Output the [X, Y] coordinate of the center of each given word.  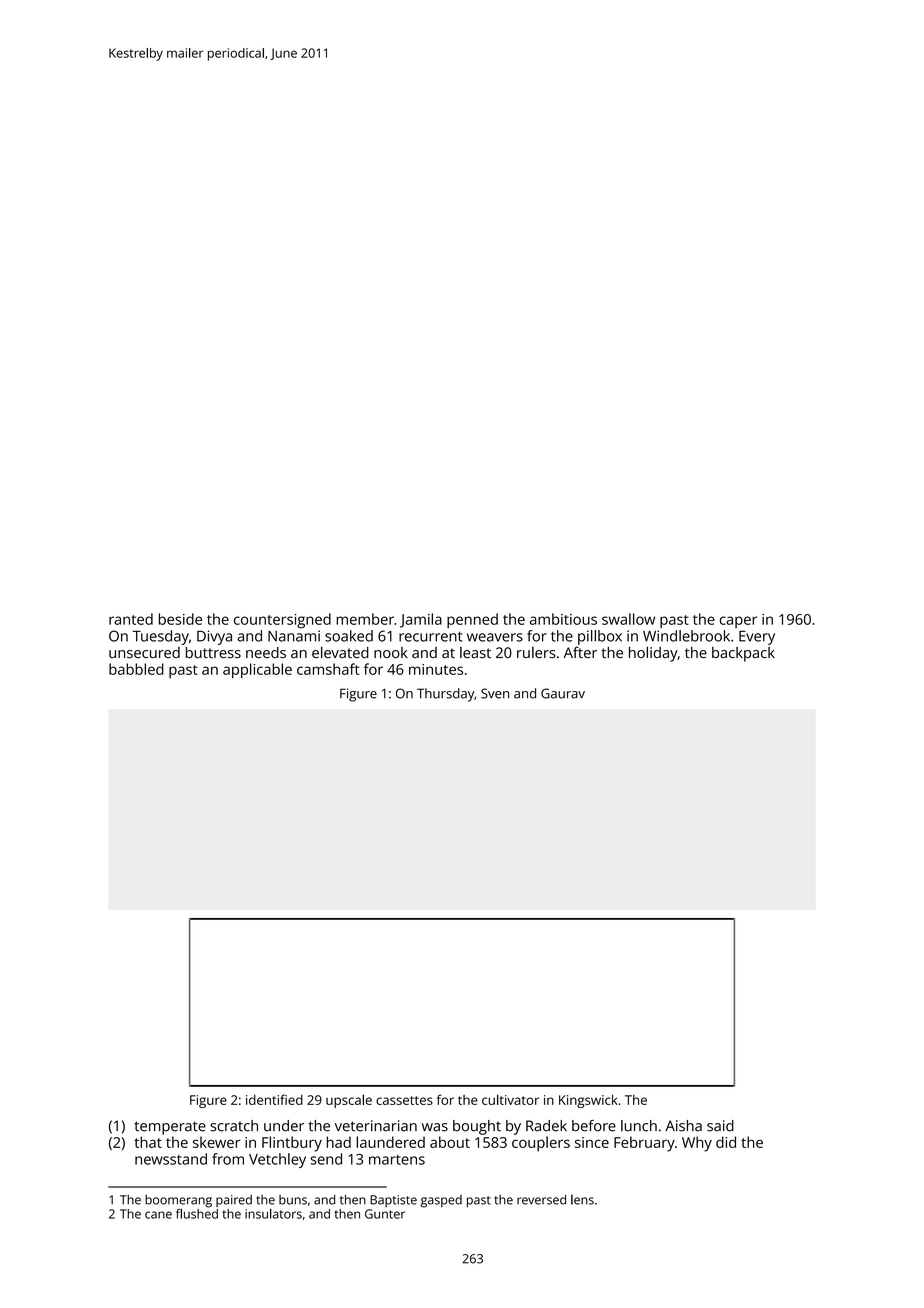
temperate [170, 1128]
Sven [495, 693]
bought [477, 1127]
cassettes [404, 1100]
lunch [639, 1126]
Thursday [445, 695]
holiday [653, 654]
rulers [536, 652]
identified [274, 1099]
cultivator [510, 1099]
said [720, 1126]
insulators [273, 1213]
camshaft [328, 669]
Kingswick [588, 1101]
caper [738, 622]
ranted [131, 619]
